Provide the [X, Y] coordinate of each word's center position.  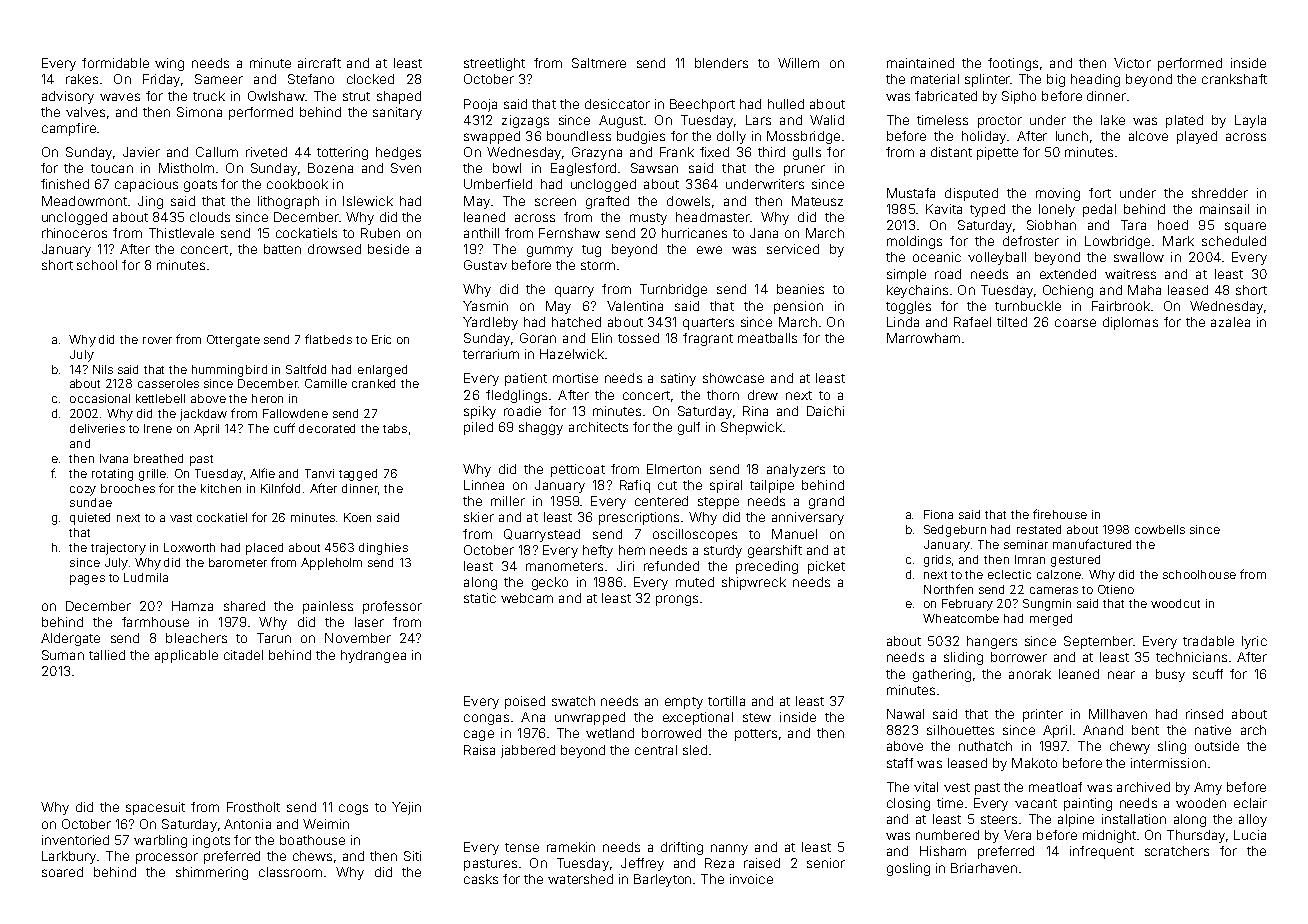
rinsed [1204, 714]
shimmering [212, 873]
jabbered [528, 751]
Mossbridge [803, 137]
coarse [1075, 323]
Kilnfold [280, 488]
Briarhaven [984, 868]
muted [695, 582]
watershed [580, 879]
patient [526, 379]
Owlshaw [276, 96]
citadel [243, 655]
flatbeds [328, 339]
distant [951, 152]
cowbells [1160, 529]
